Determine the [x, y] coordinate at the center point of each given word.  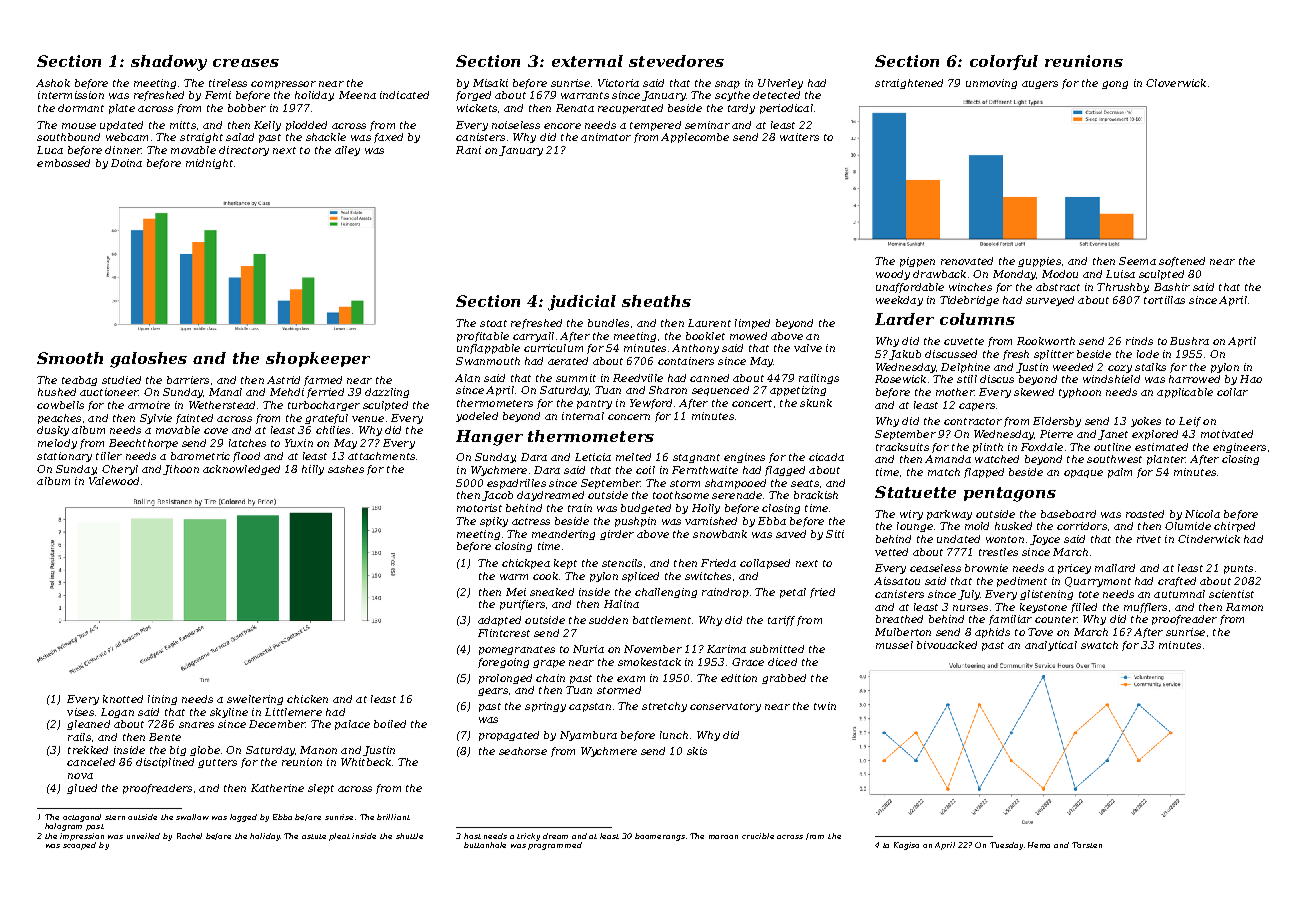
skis [697, 751]
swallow [192, 817]
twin [825, 706]
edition [739, 678]
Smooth [70, 358]
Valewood [114, 481]
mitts [183, 125]
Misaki [490, 83]
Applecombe [695, 138]
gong [1115, 85]
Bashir [1172, 287]
